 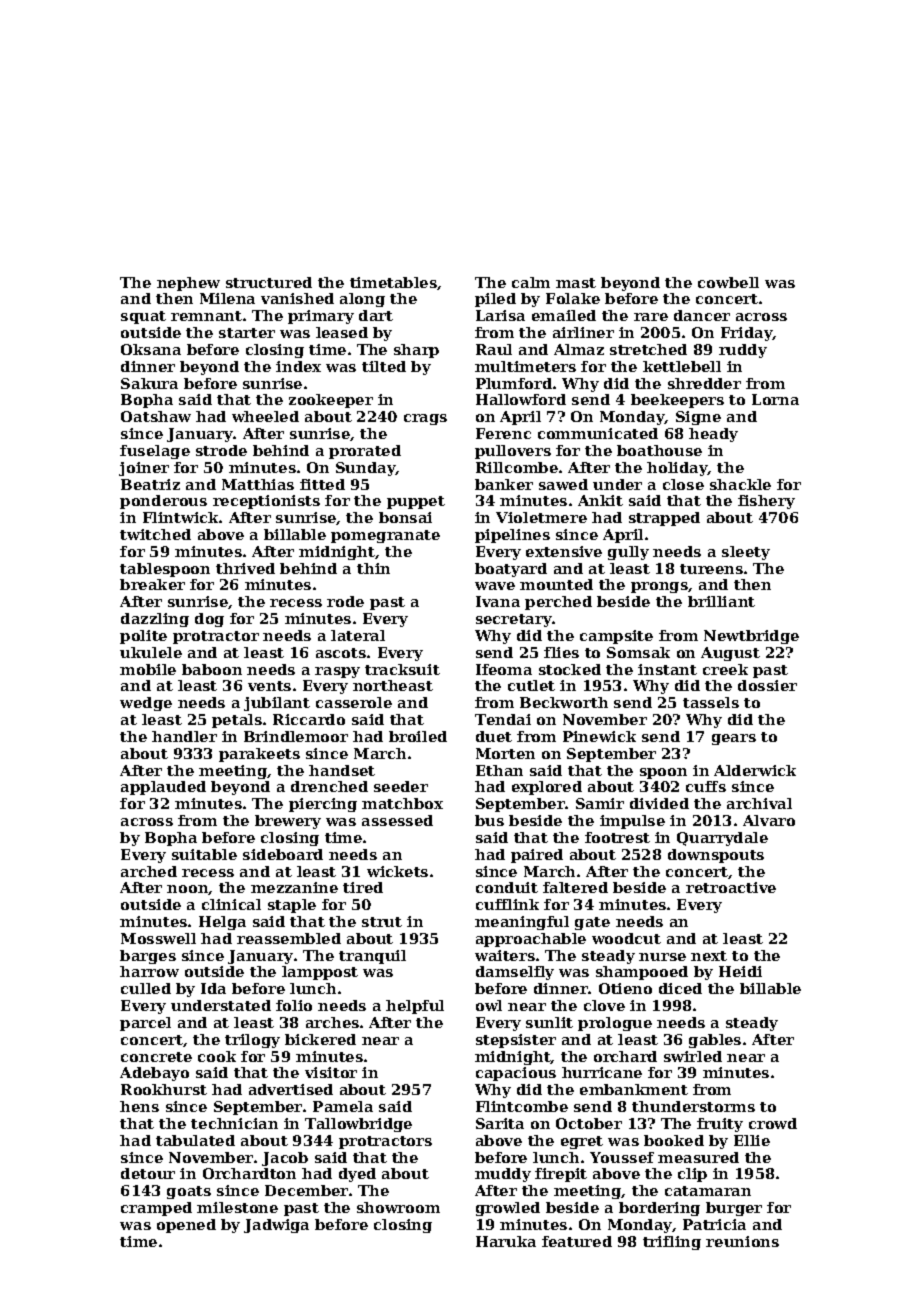 What do you see at coordinates (416, 351) in the screenshot?
I see `sharp` at bounding box center [416, 351].
